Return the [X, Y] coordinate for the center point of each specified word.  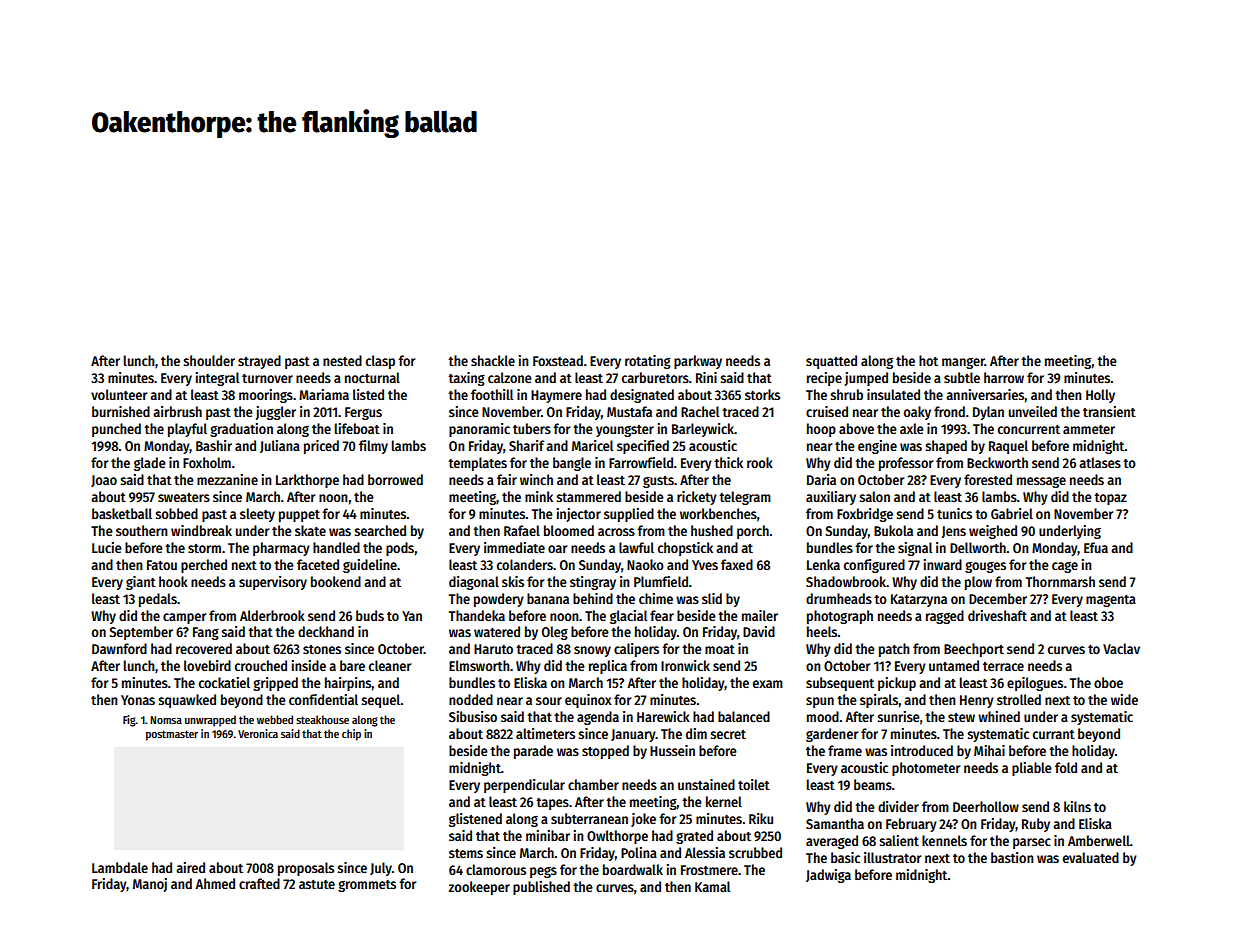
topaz [1110, 499]
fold [1066, 767]
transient [1109, 411]
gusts [658, 482]
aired [190, 867]
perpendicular [524, 786]
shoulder [209, 360]
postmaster [172, 735]
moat [720, 649]
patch [894, 650]
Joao [104, 481]
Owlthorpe [617, 837]
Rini [706, 377]
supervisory [273, 583]
